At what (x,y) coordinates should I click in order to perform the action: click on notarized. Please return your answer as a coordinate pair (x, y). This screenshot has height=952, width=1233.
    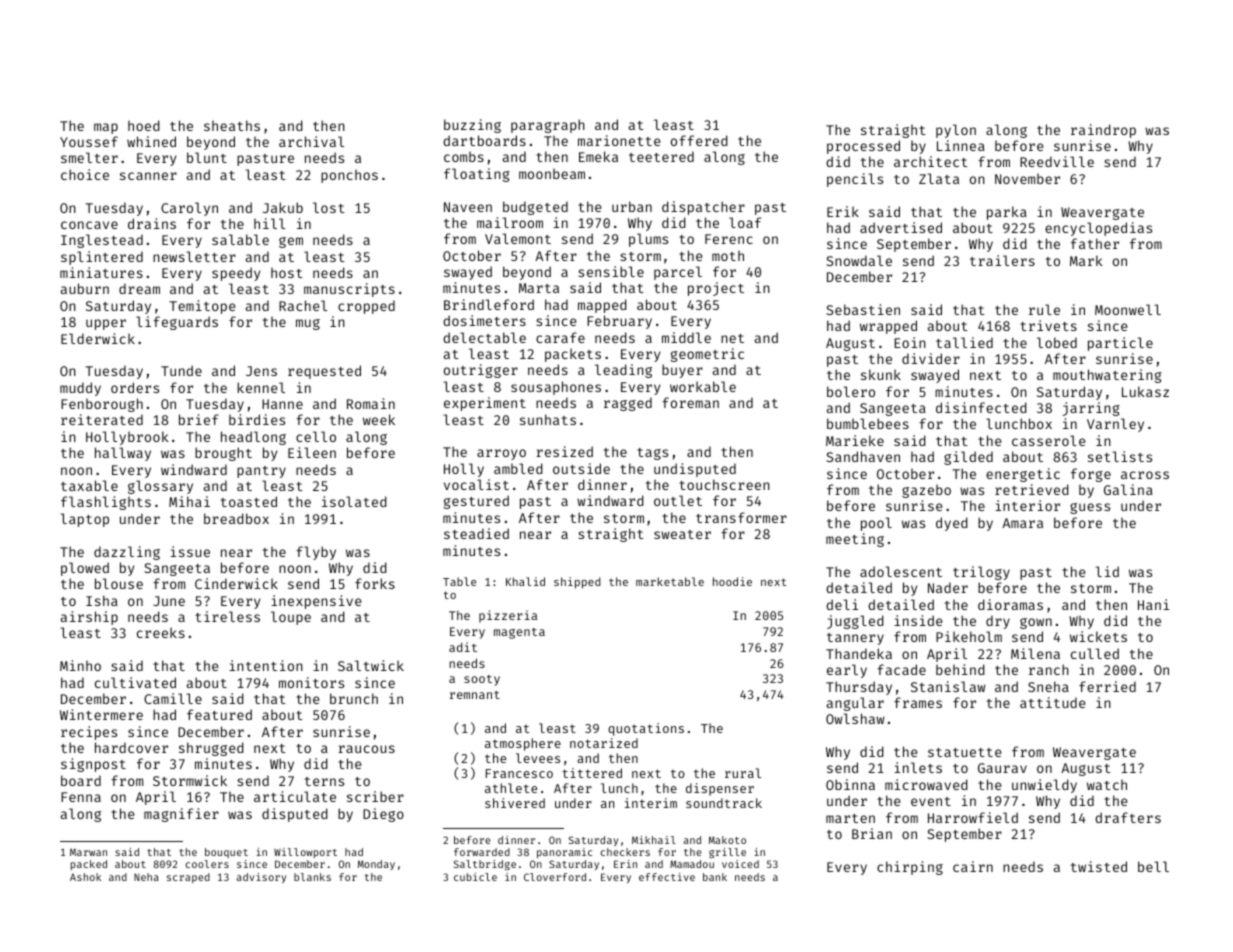
    Looking at the image, I should click on (604, 743).
